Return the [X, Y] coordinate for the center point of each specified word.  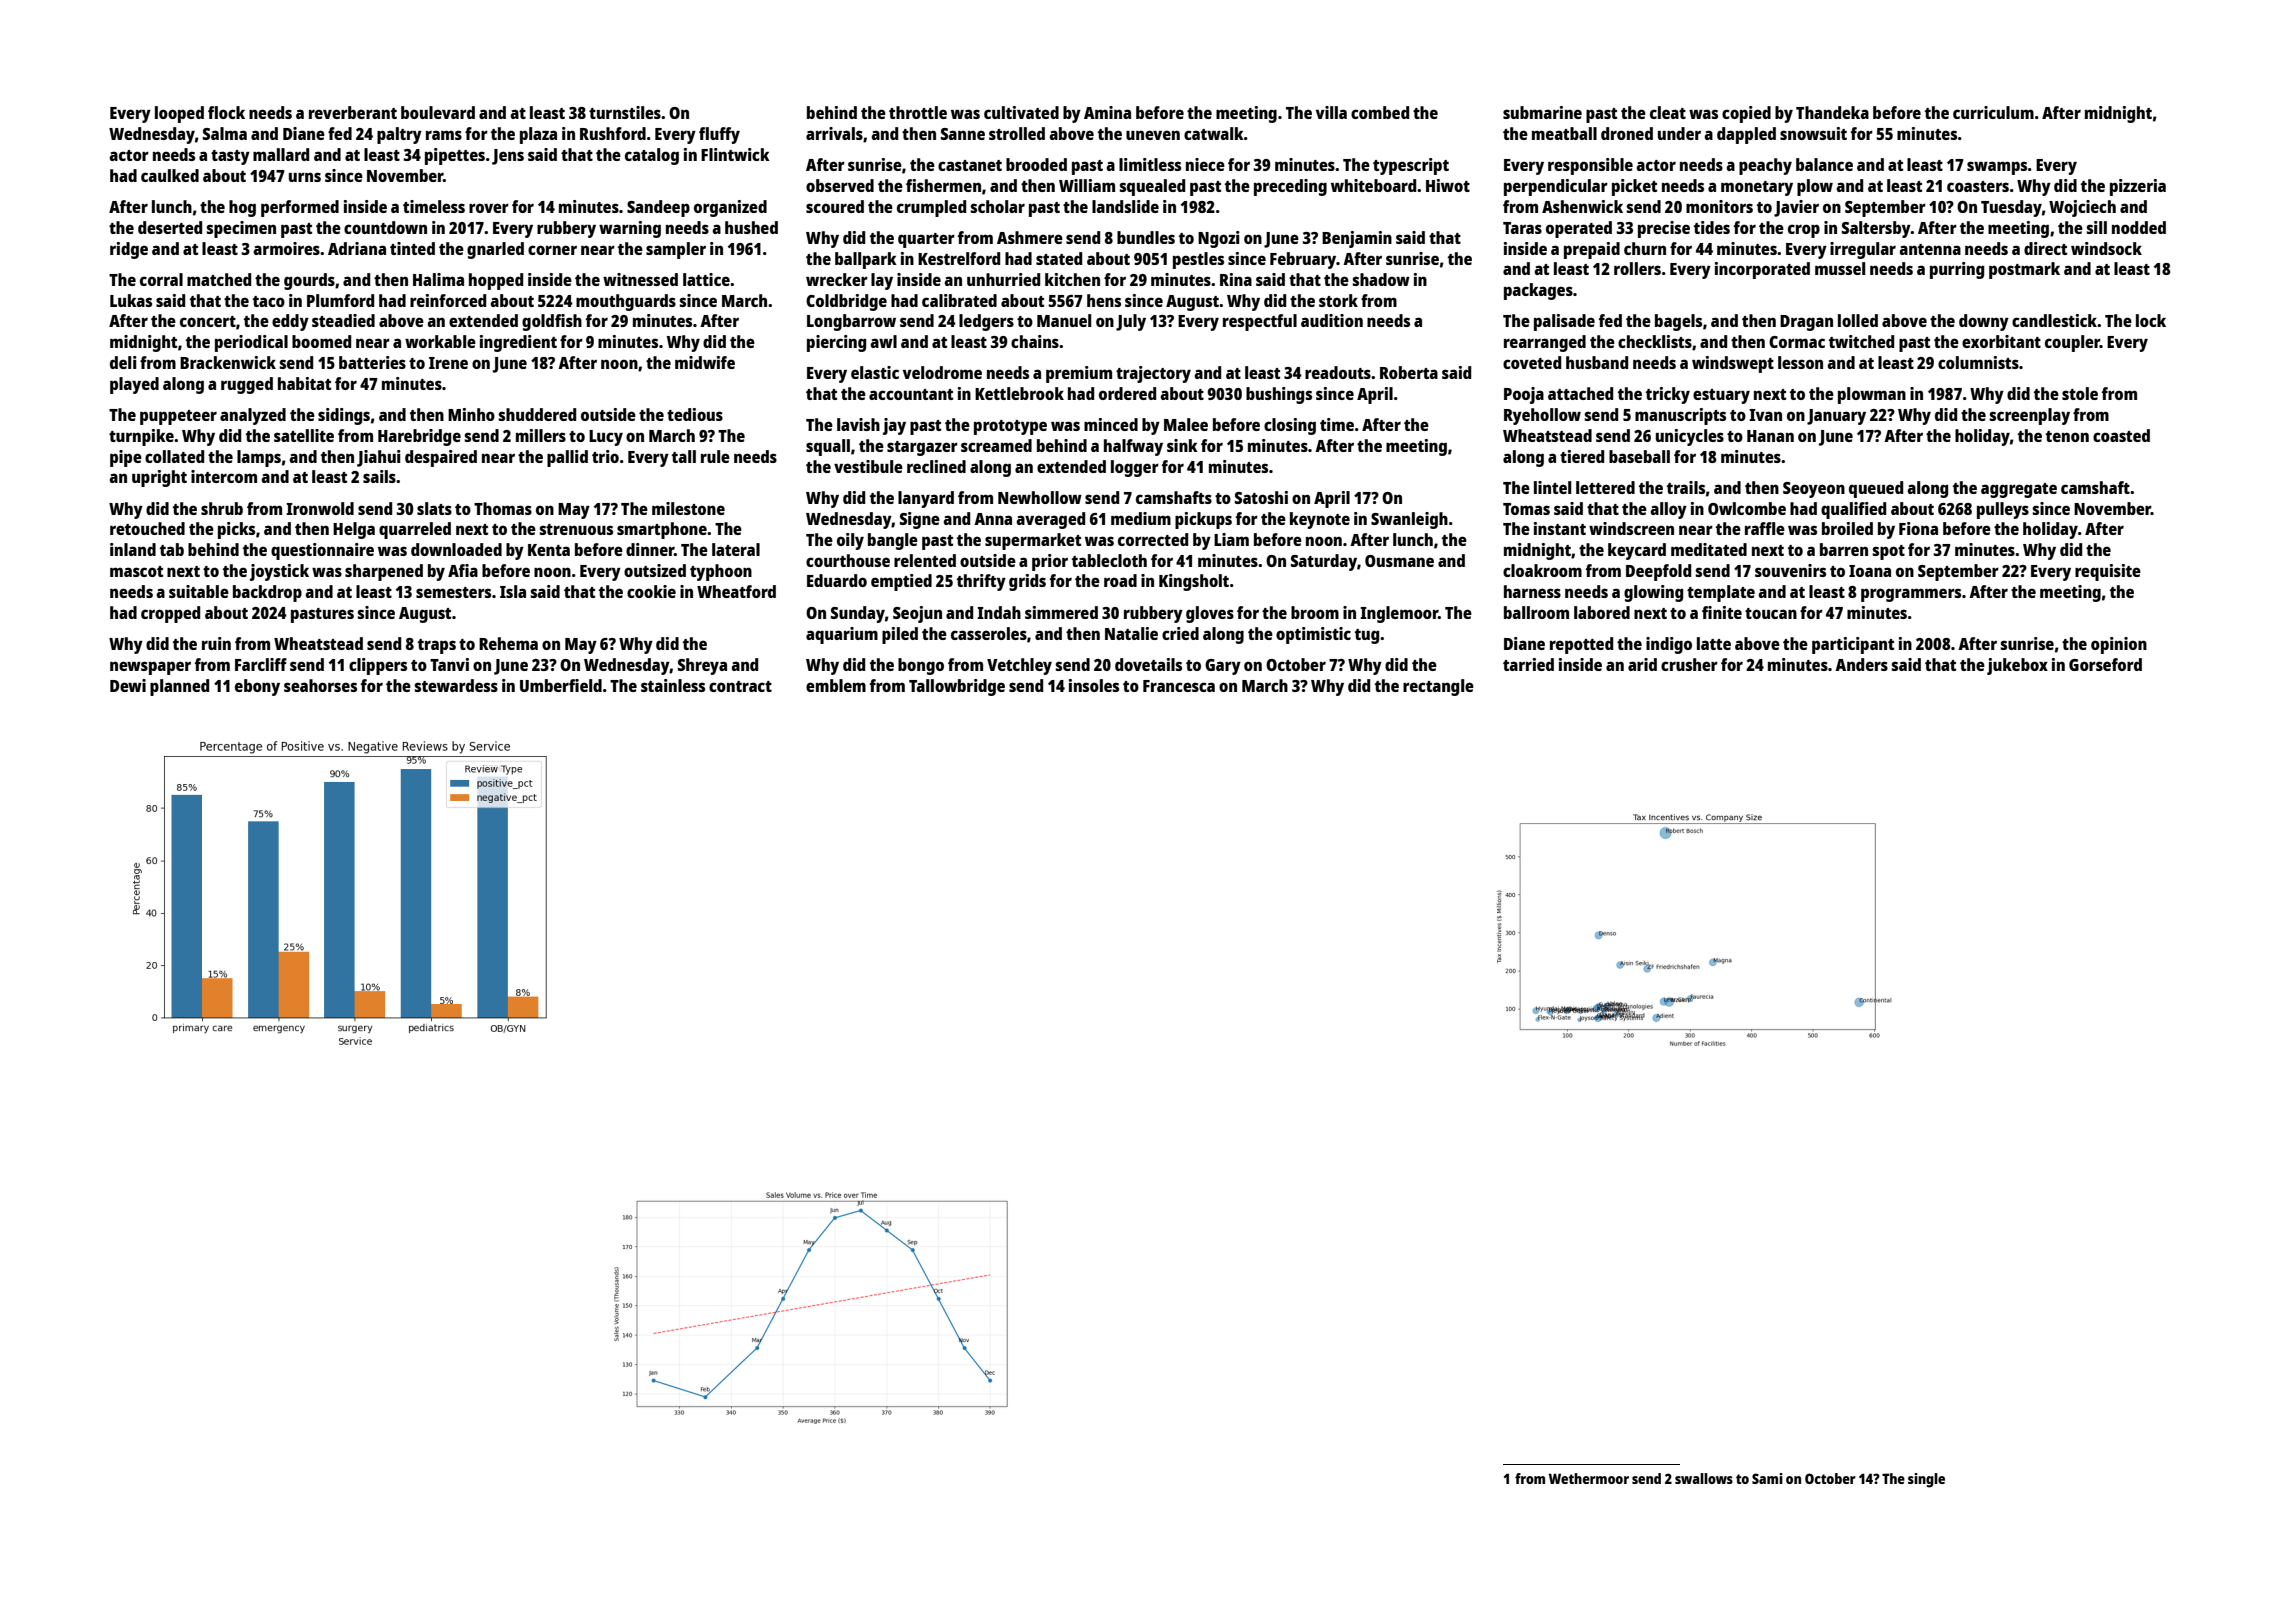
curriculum [1993, 112]
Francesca [1179, 686]
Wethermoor [1589, 1478]
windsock [2106, 248]
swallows [1704, 1478]
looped [179, 114]
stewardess [456, 685]
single [1926, 1480]
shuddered [537, 414]
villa [1331, 112]
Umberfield [561, 685]
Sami [1767, 1478]
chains [1035, 341]
